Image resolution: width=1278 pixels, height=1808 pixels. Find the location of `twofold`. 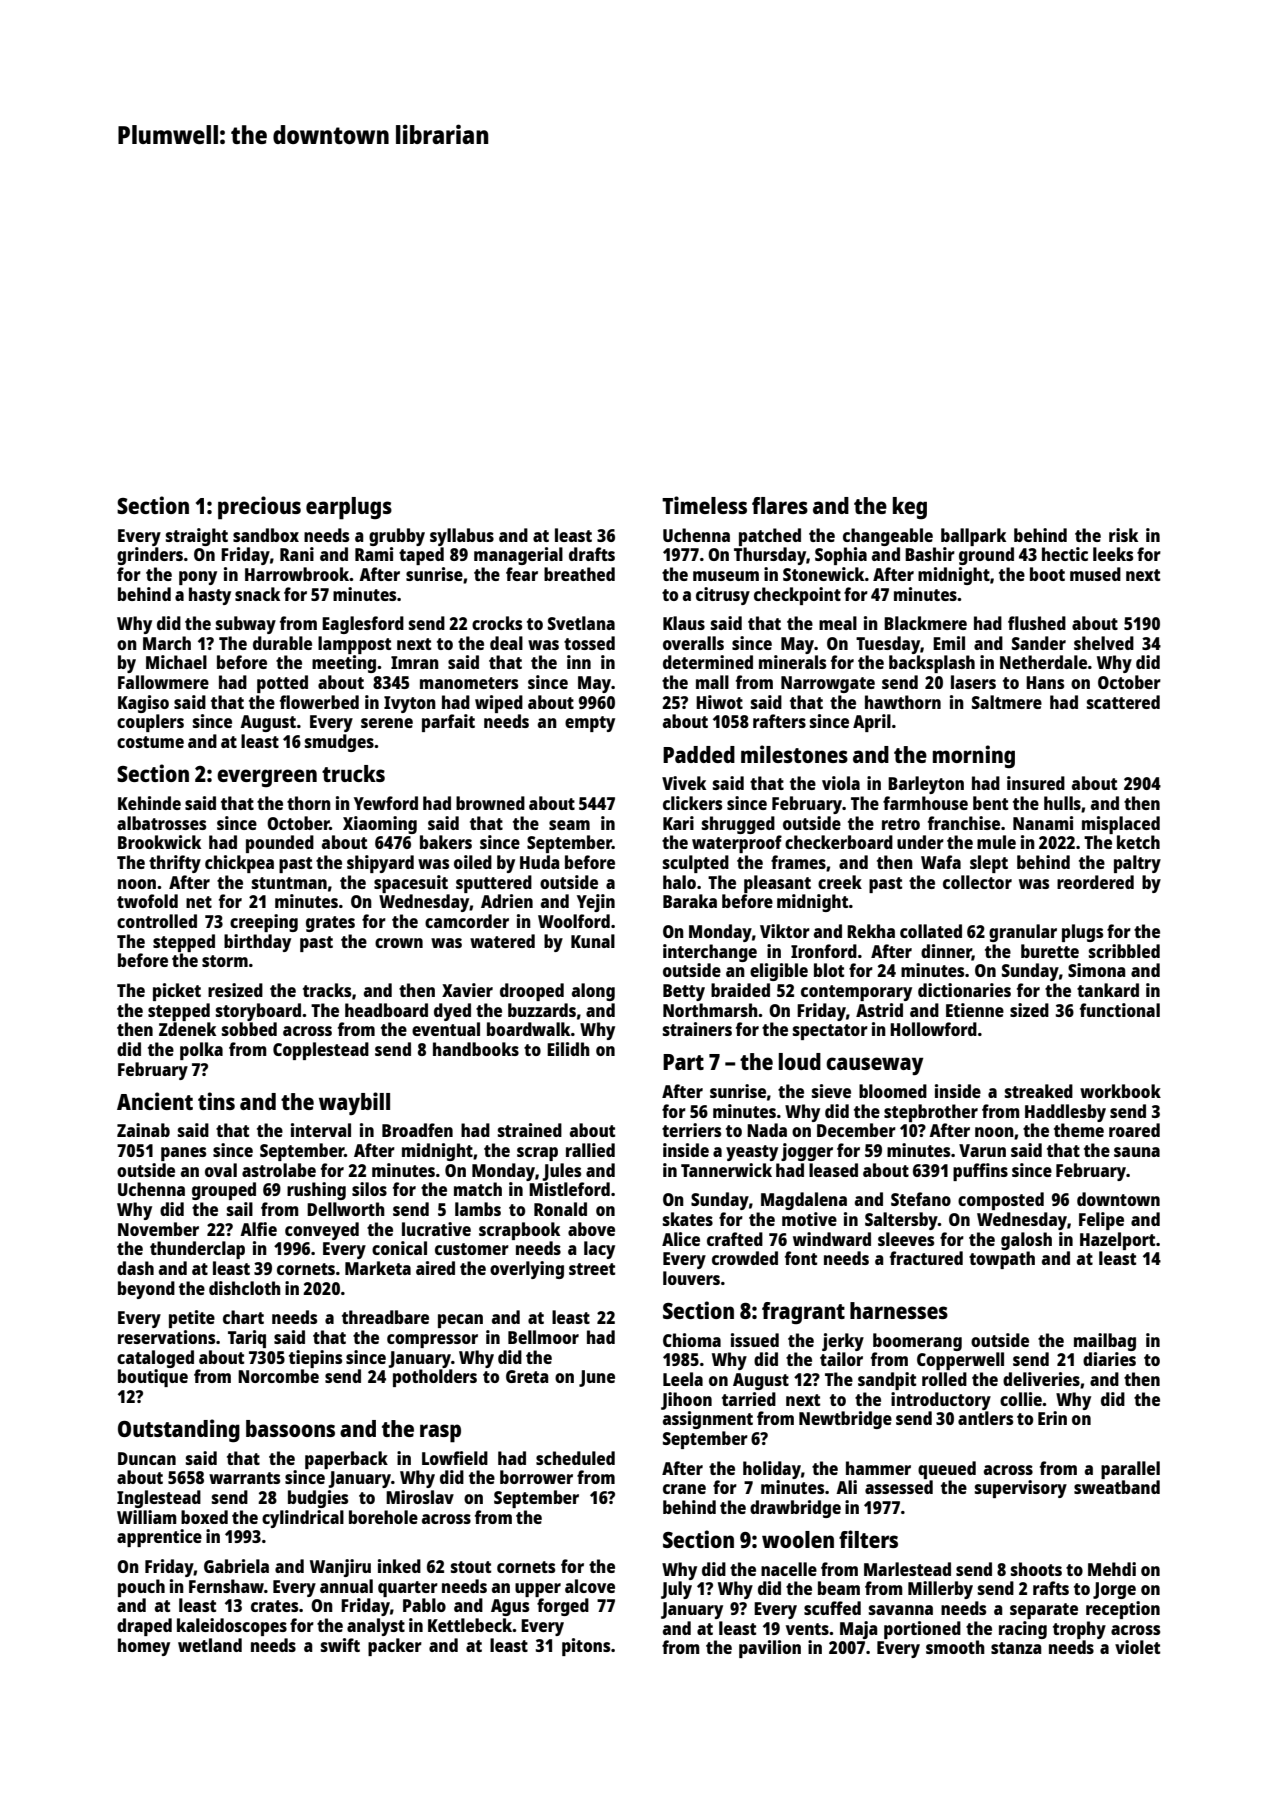

twofold is located at coordinates (147, 901).
